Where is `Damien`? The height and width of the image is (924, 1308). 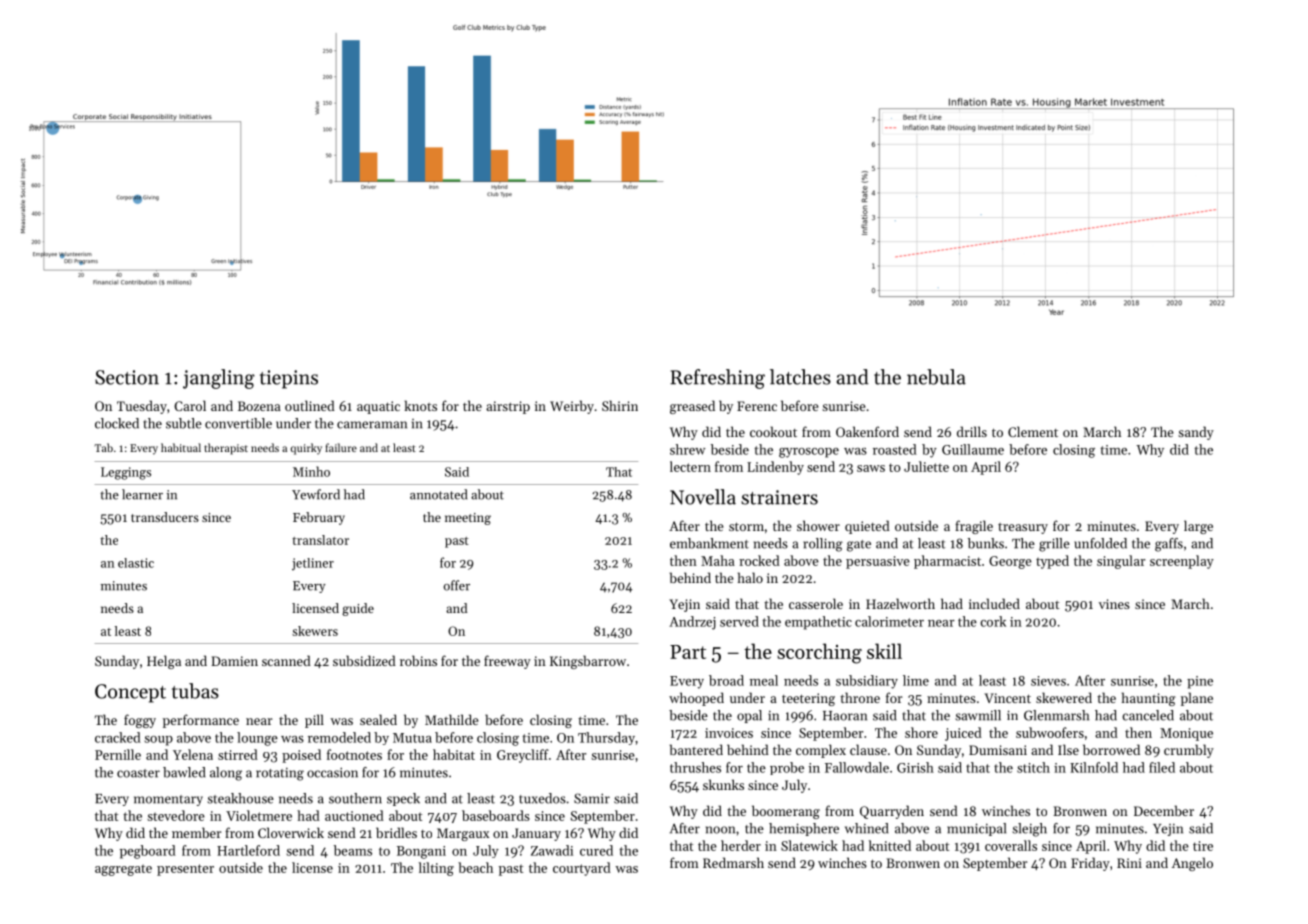 Damien is located at coordinates (234, 661).
